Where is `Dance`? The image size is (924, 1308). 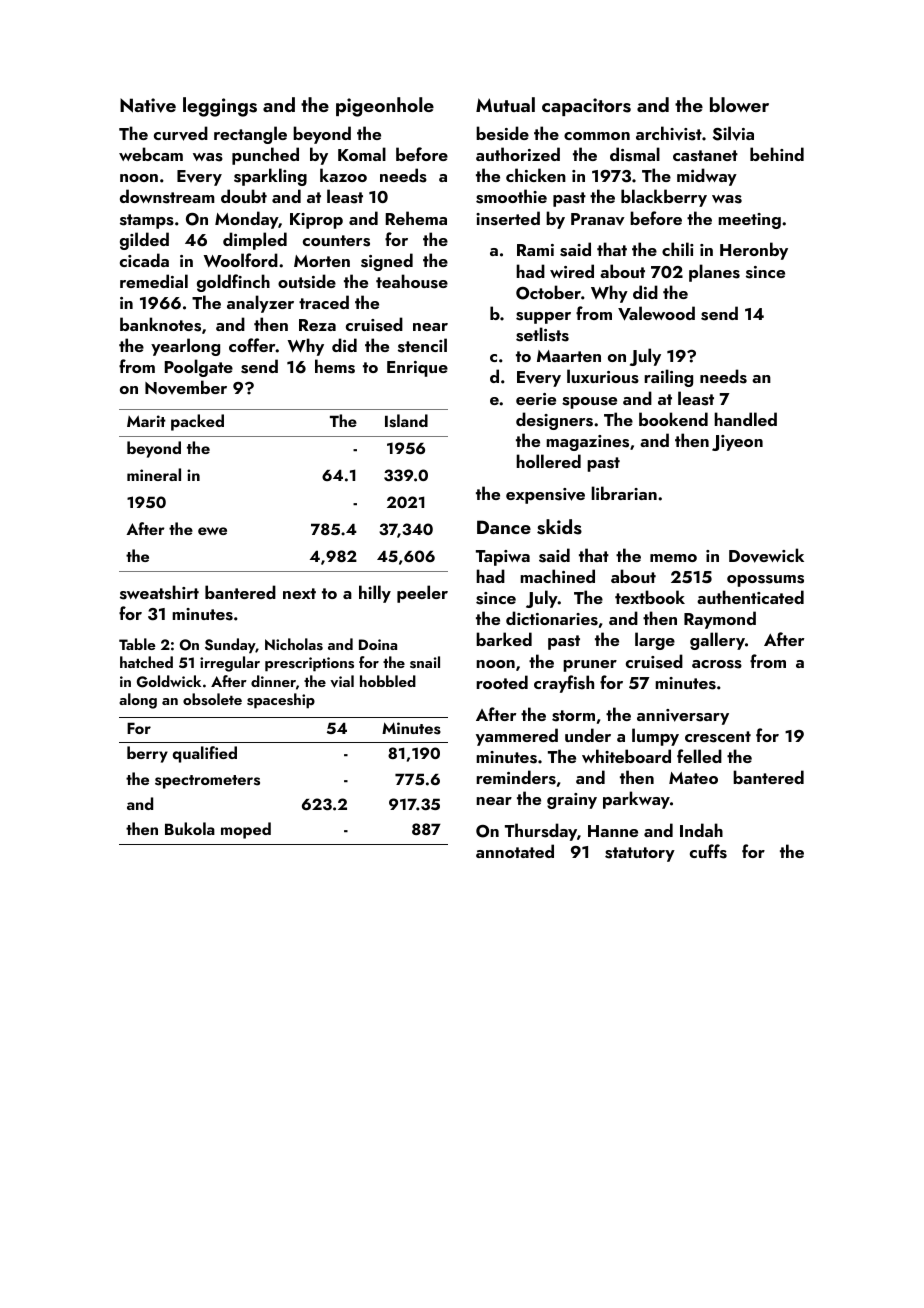
Dance is located at coordinates (504, 527).
